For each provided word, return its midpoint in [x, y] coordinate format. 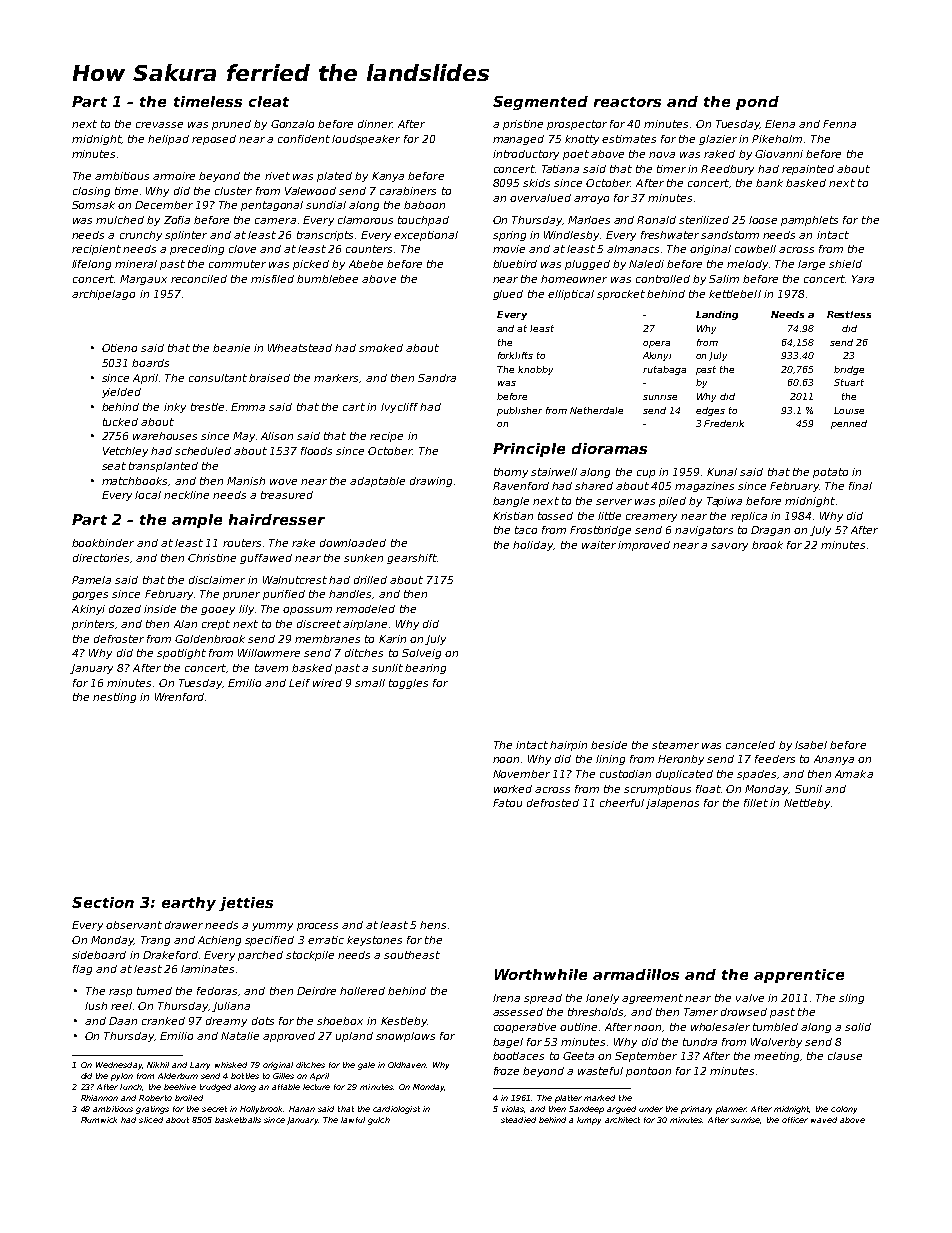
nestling [114, 698]
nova [662, 155]
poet [576, 155]
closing [91, 192]
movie [509, 249]
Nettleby [807, 804]
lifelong [91, 265]
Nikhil [158, 1065]
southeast [412, 955]
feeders [775, 759]
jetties [246, 904]
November [521, 774]
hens [433, 925]
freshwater [670, 235]
